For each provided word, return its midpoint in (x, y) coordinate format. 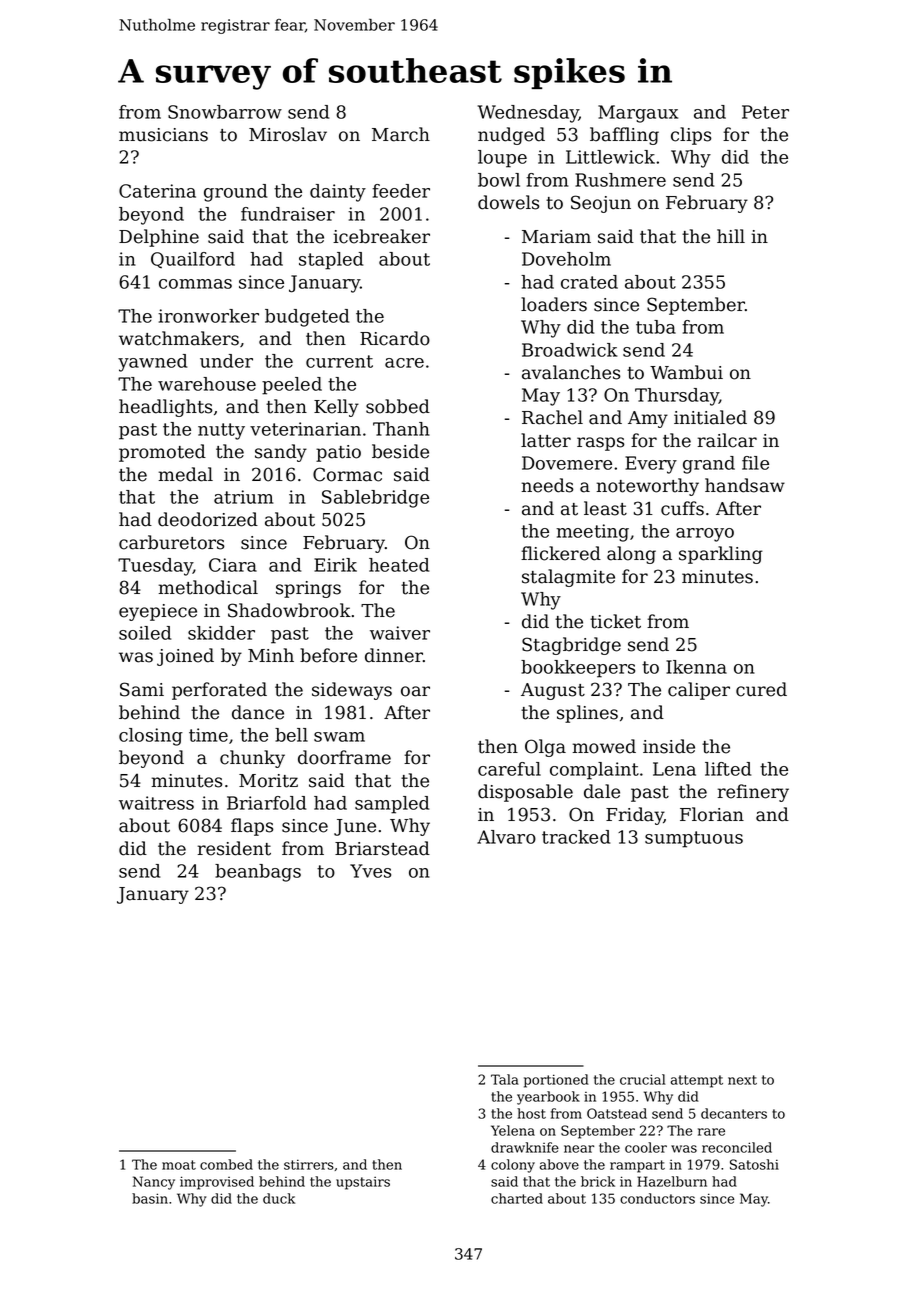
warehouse (207, 384)
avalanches (571, 372)
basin (150, 1198)
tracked (576, 837)
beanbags (258, 873)
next (742, 1080)
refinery (753, 793)
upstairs (363, 1183)
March (401, 134)
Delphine (159, 238)
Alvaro (506, 837)
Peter (765, 112)
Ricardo (395, 338)
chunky (252, 759)
